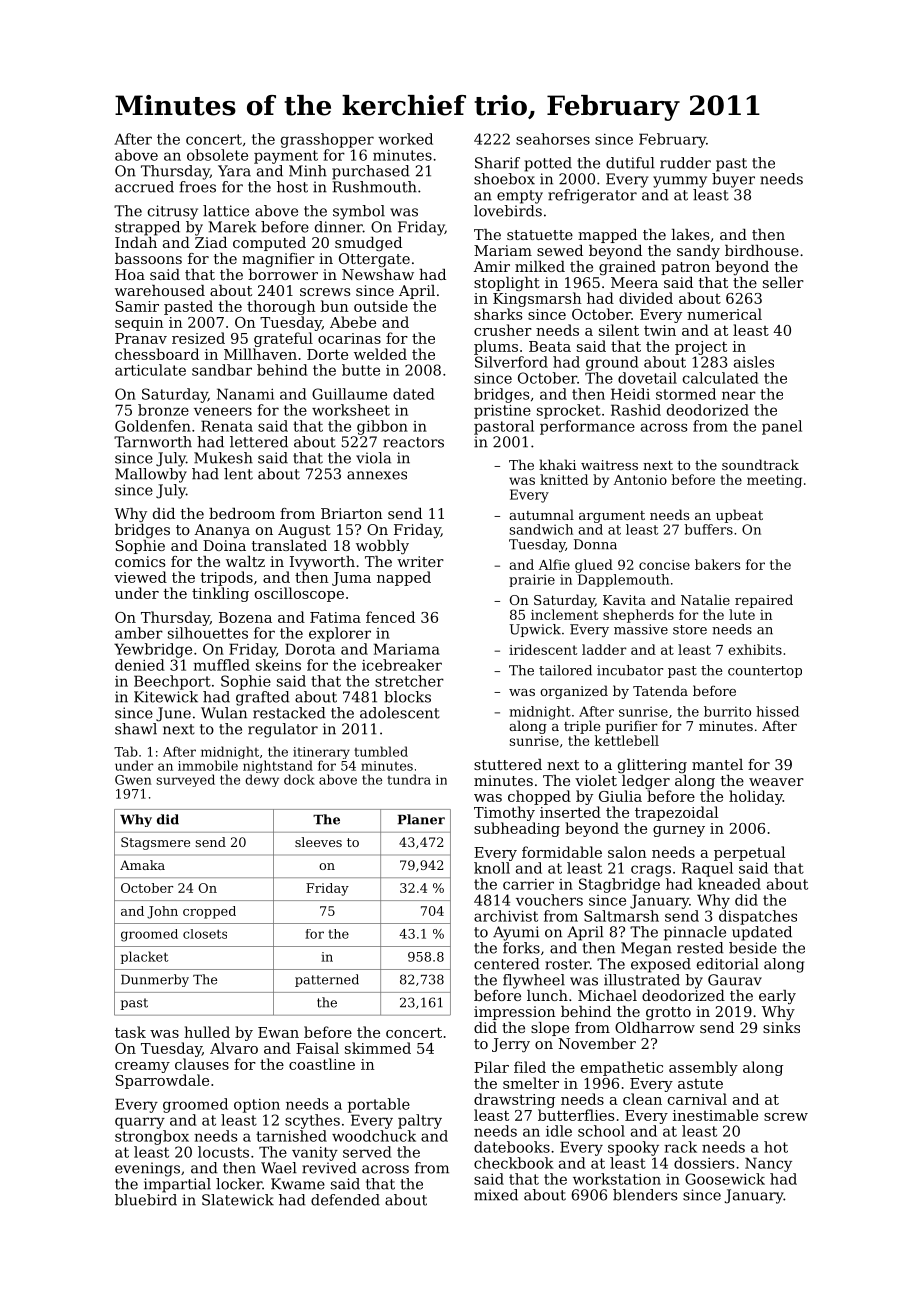  What do you see at coordinates (685, 163) in the document?
I see `rudder` at bounding box center [685, 163].
